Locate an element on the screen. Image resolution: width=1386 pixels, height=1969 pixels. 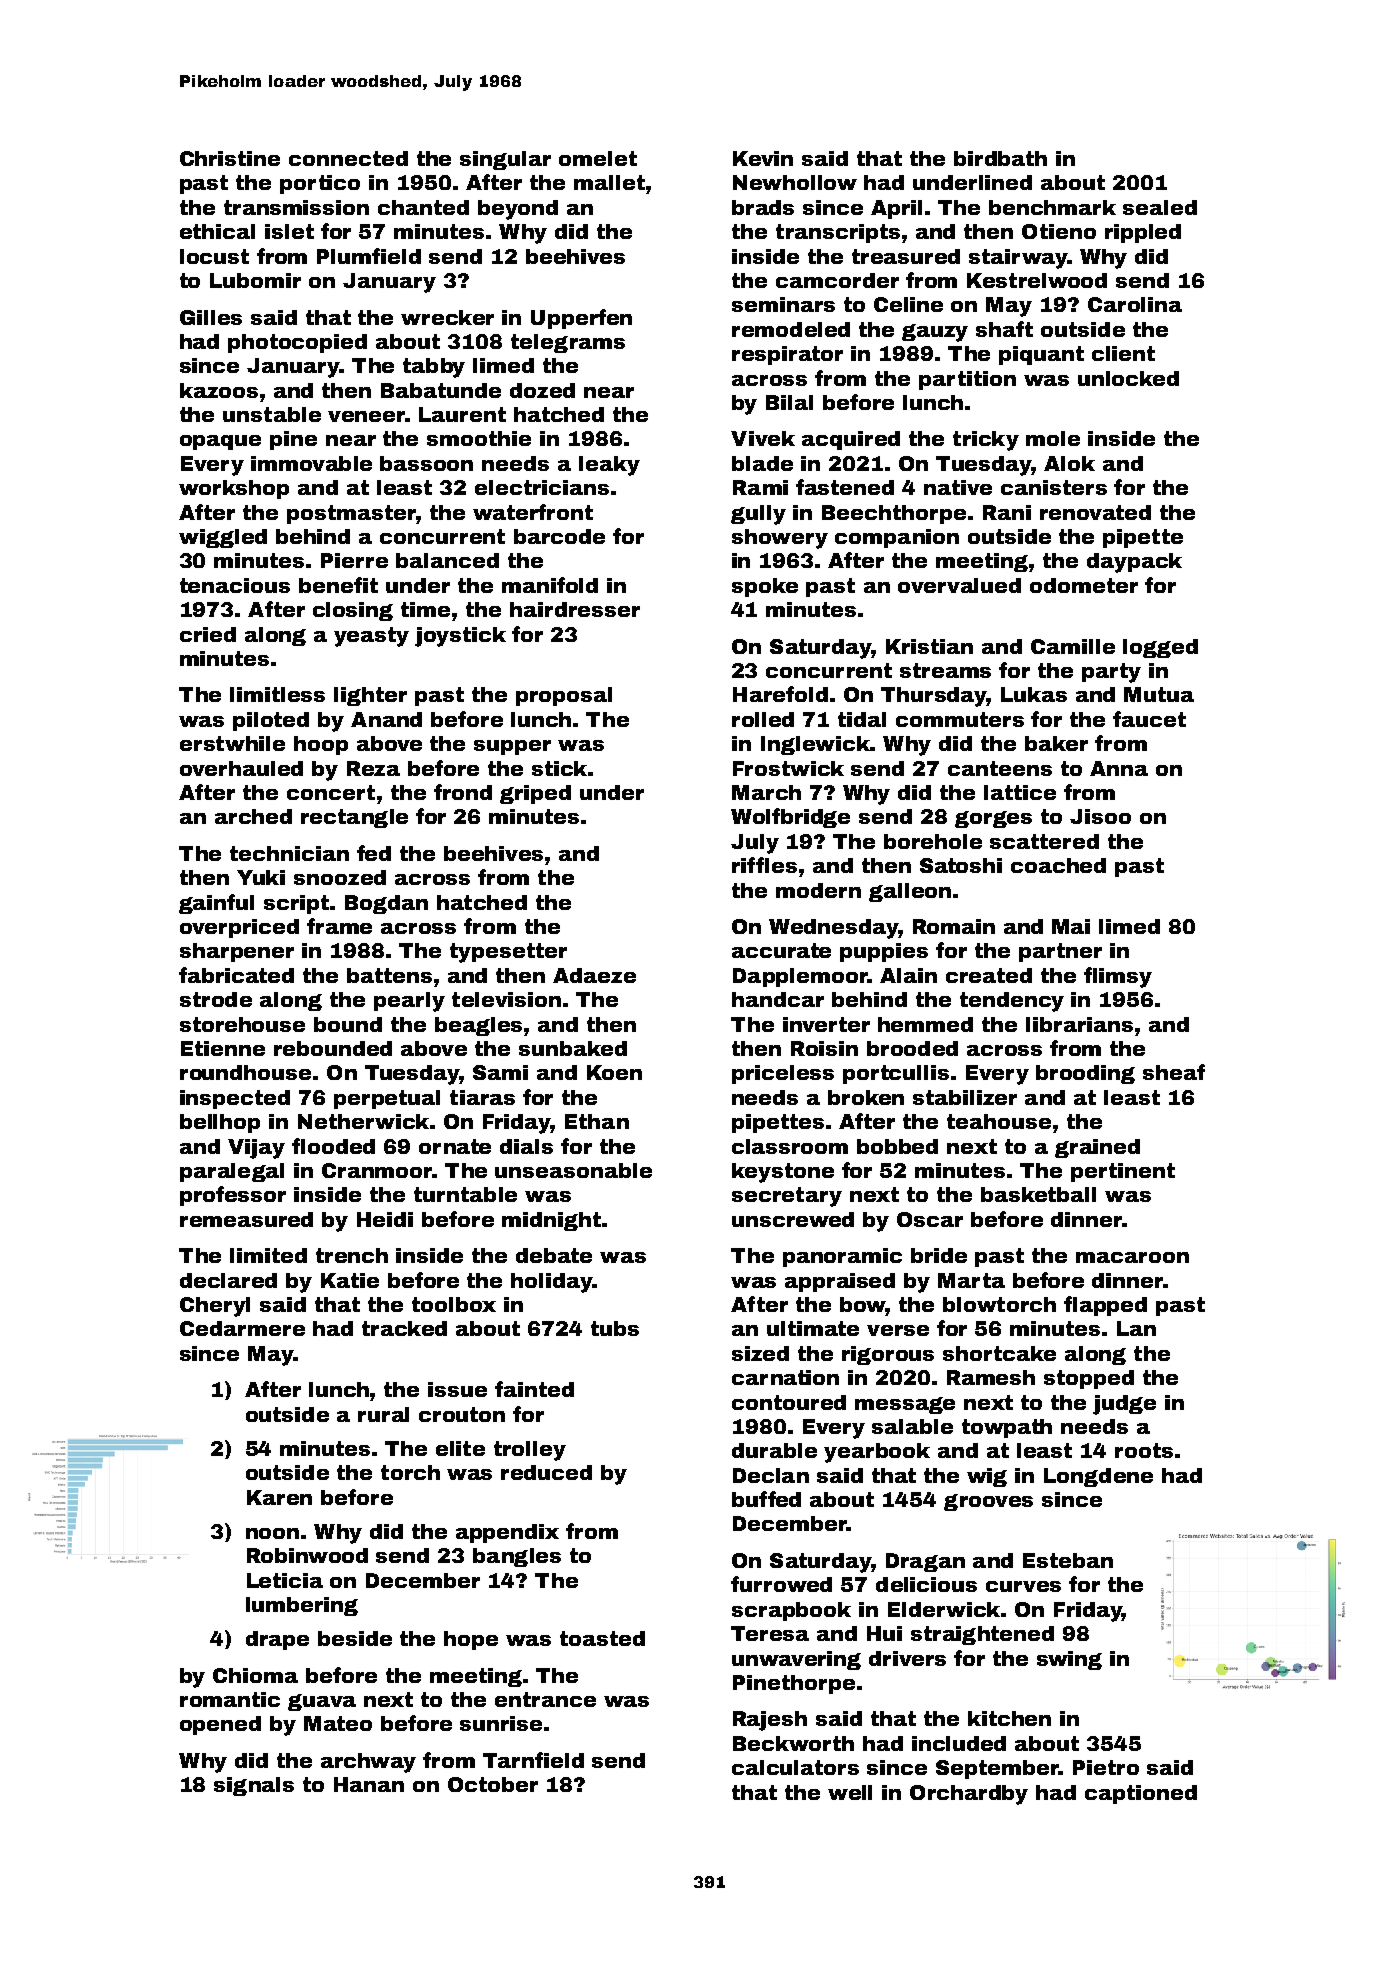
Chioma is located at coordinates (255, 1675).
